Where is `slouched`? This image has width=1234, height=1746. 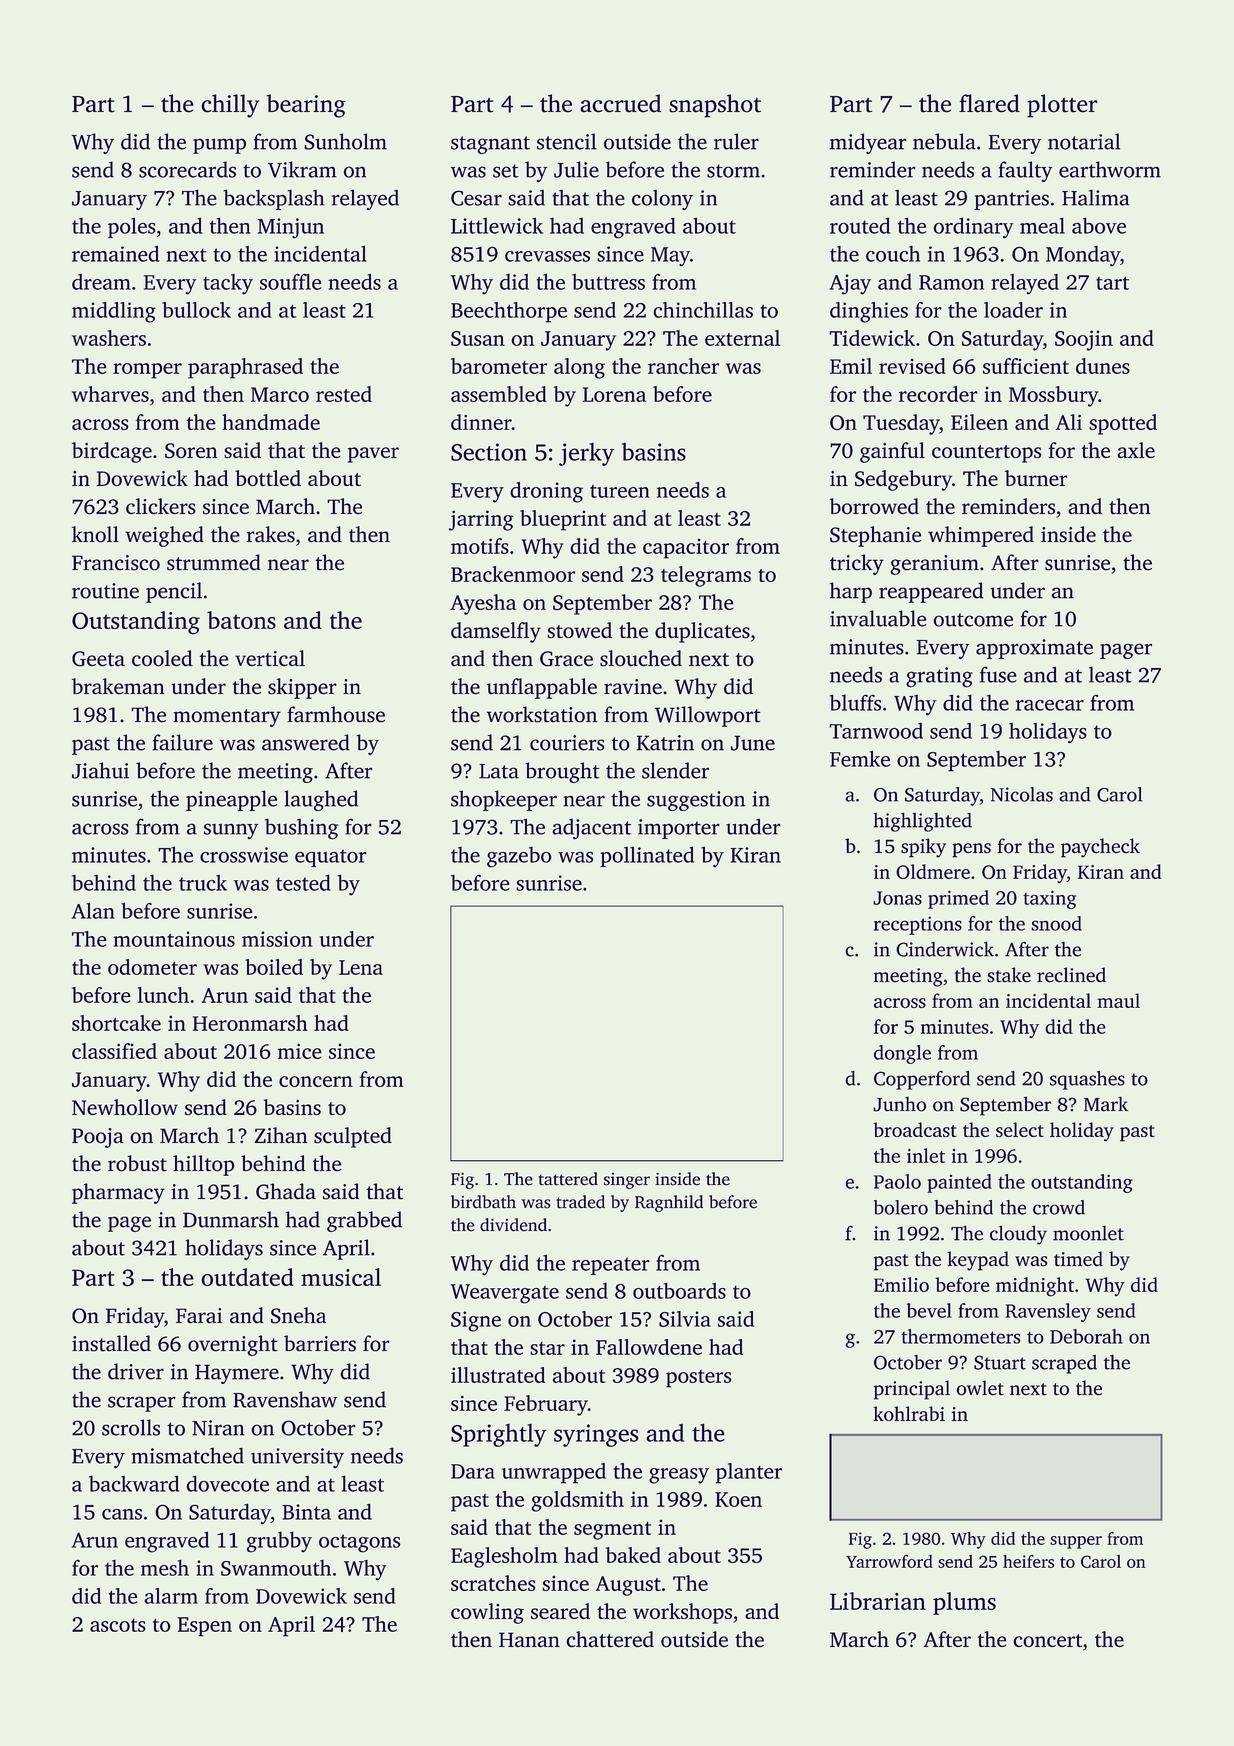
slouched is located at coordinates (641, 658).
